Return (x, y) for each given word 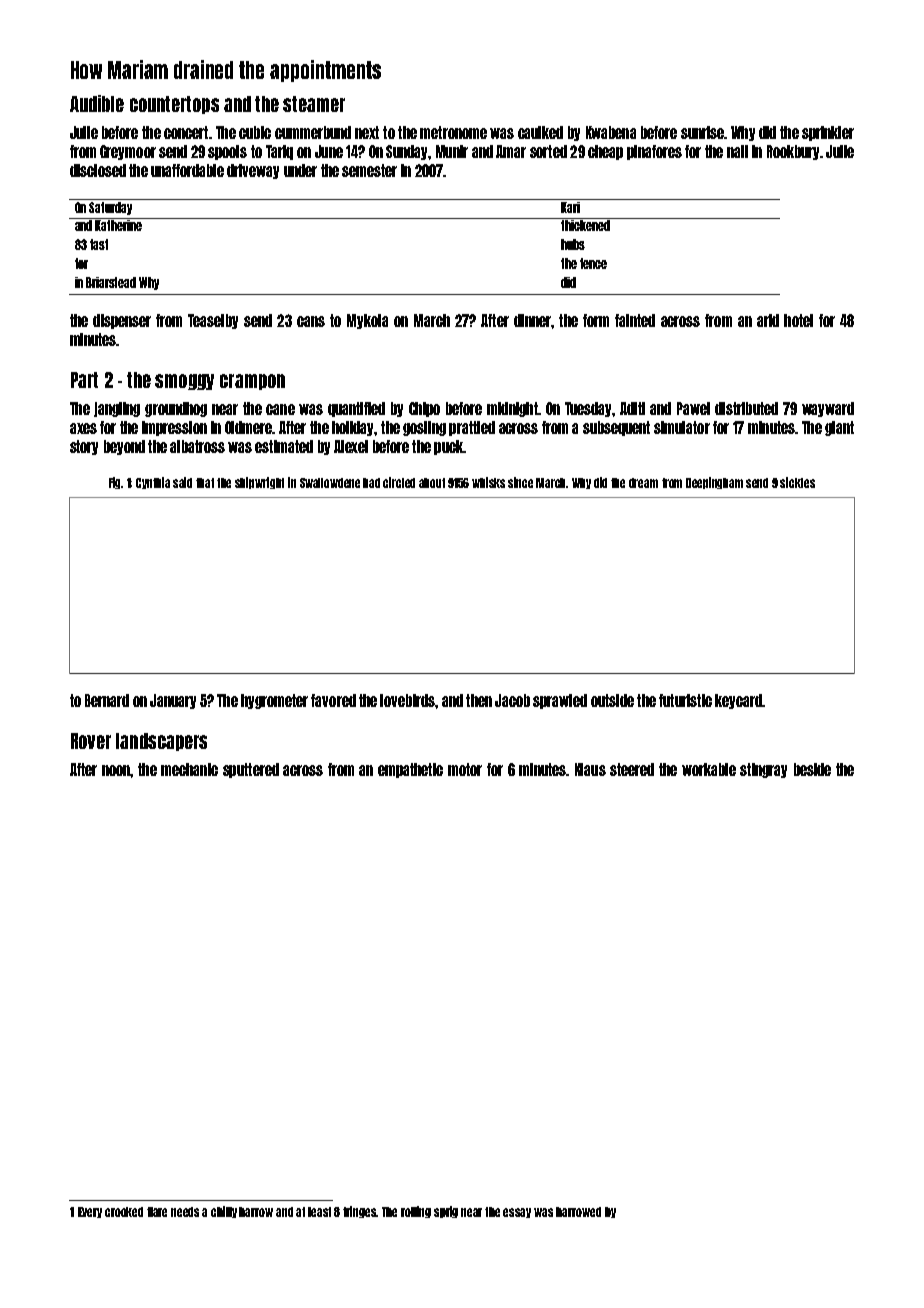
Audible (97, 103)
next (367, 132)
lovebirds (407, 700)
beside (812, 769)
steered (632, 769)
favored (333, 700)
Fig (115, 483)
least (319, 1212)
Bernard (107, 700)
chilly (224, 1212)
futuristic (685, 700)
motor (465, 769)
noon (116, 770)
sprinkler (828, 133)
